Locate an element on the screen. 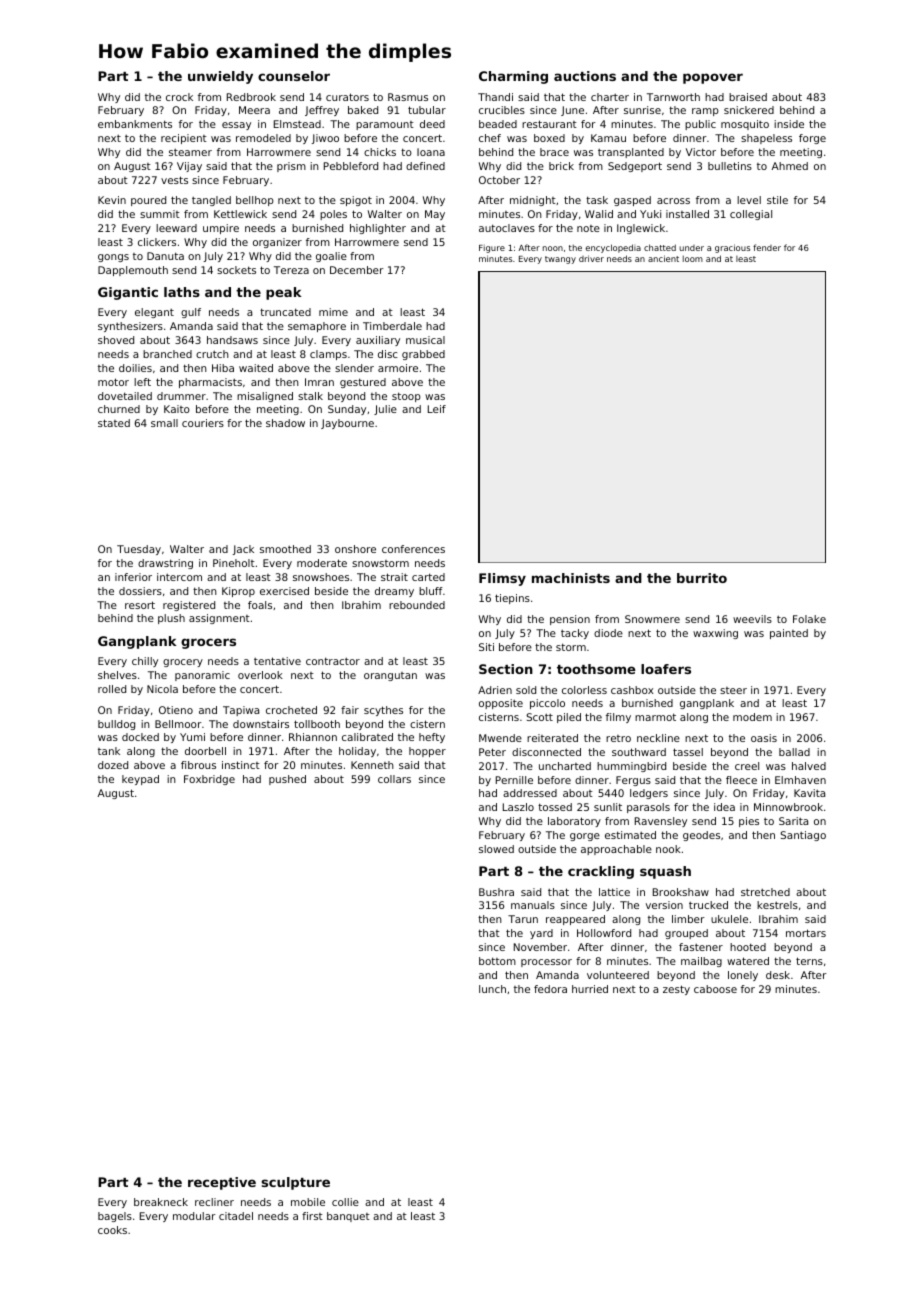  burrito is located at coordinates (702, 578).
